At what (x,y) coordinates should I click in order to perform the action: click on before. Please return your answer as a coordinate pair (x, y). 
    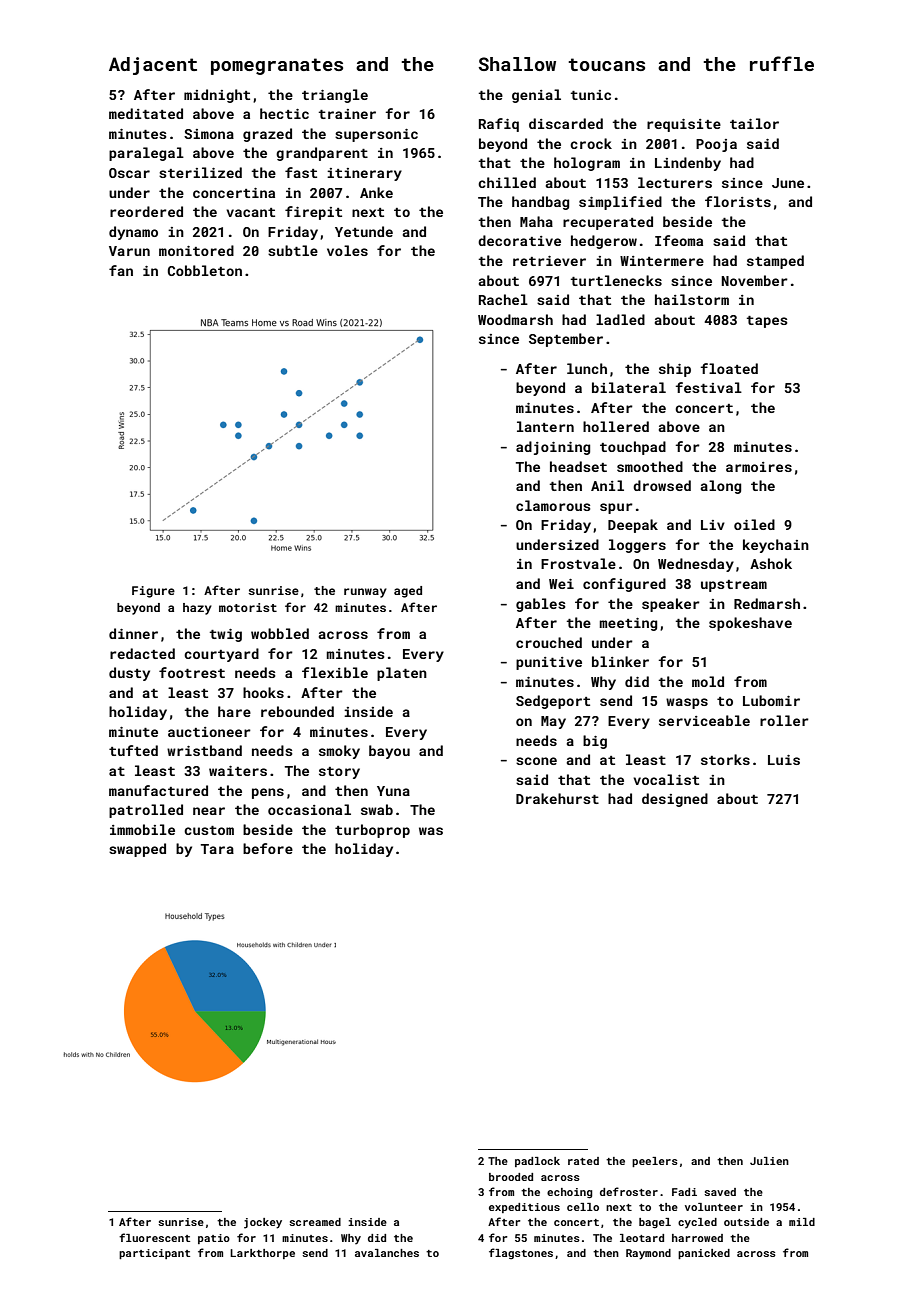
    Looking at the image, I should click on (268, 848).
